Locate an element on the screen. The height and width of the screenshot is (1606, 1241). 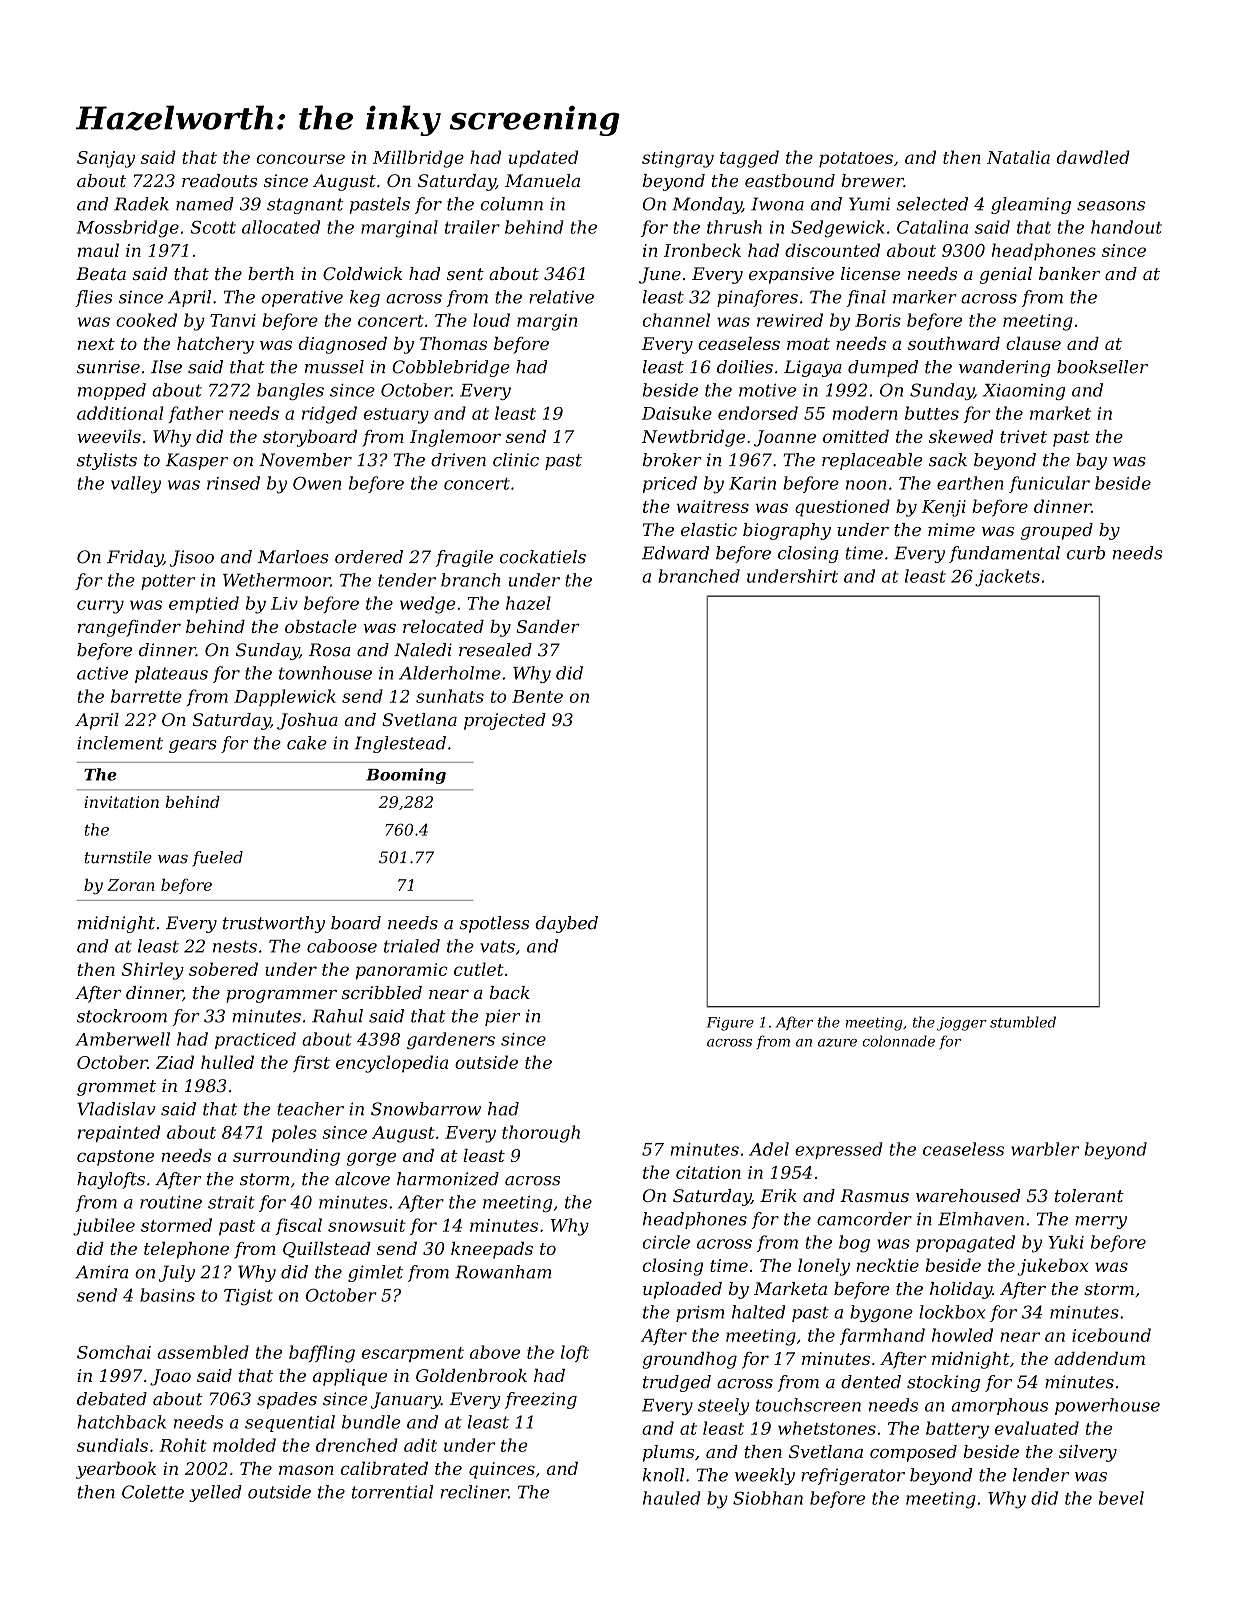
warbler is located at coordinates (1045, 1149).
